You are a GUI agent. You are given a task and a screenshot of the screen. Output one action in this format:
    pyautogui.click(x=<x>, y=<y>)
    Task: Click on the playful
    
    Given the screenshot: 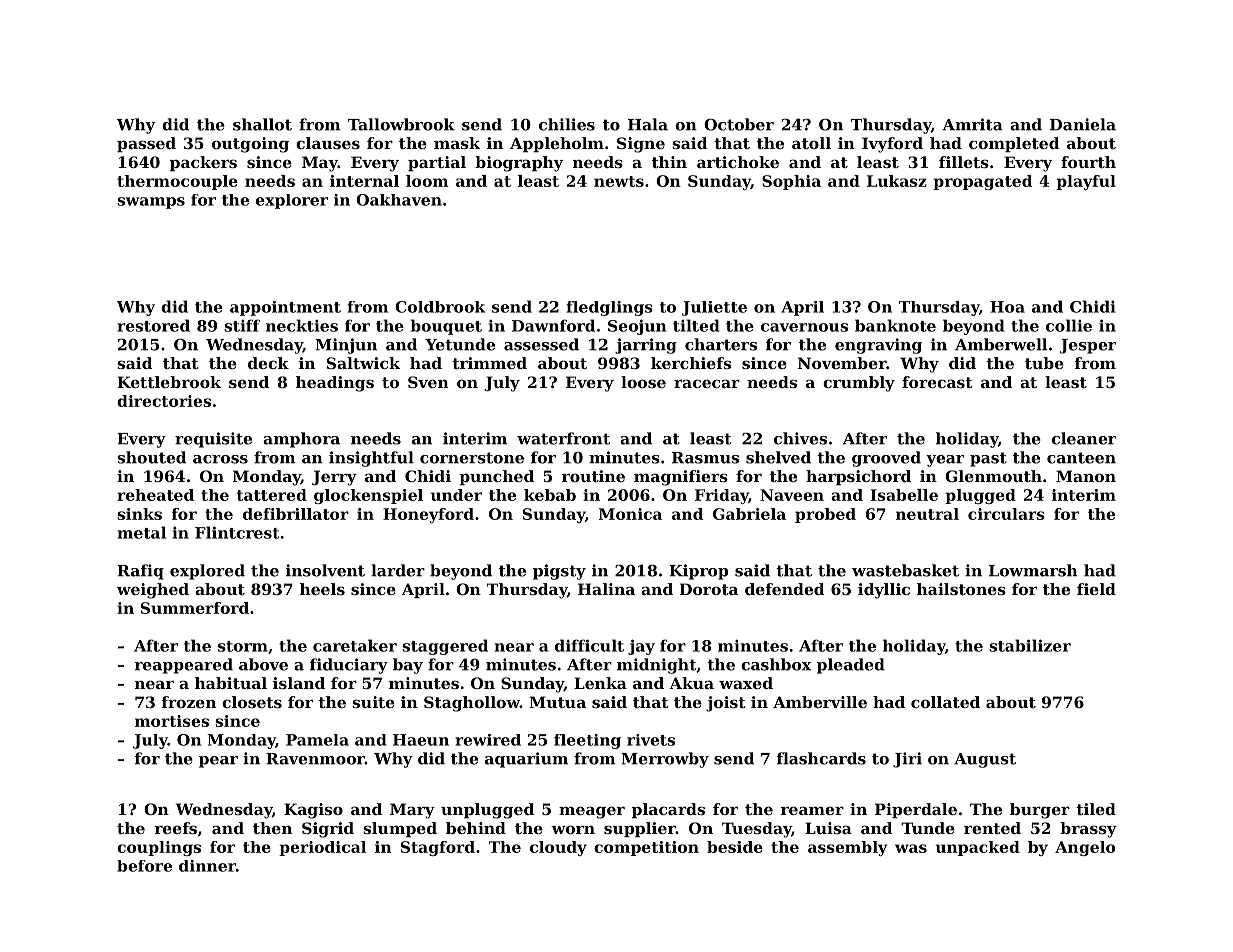 What is the action you would take?
    pyautogui.click(x=1086, y=182)
